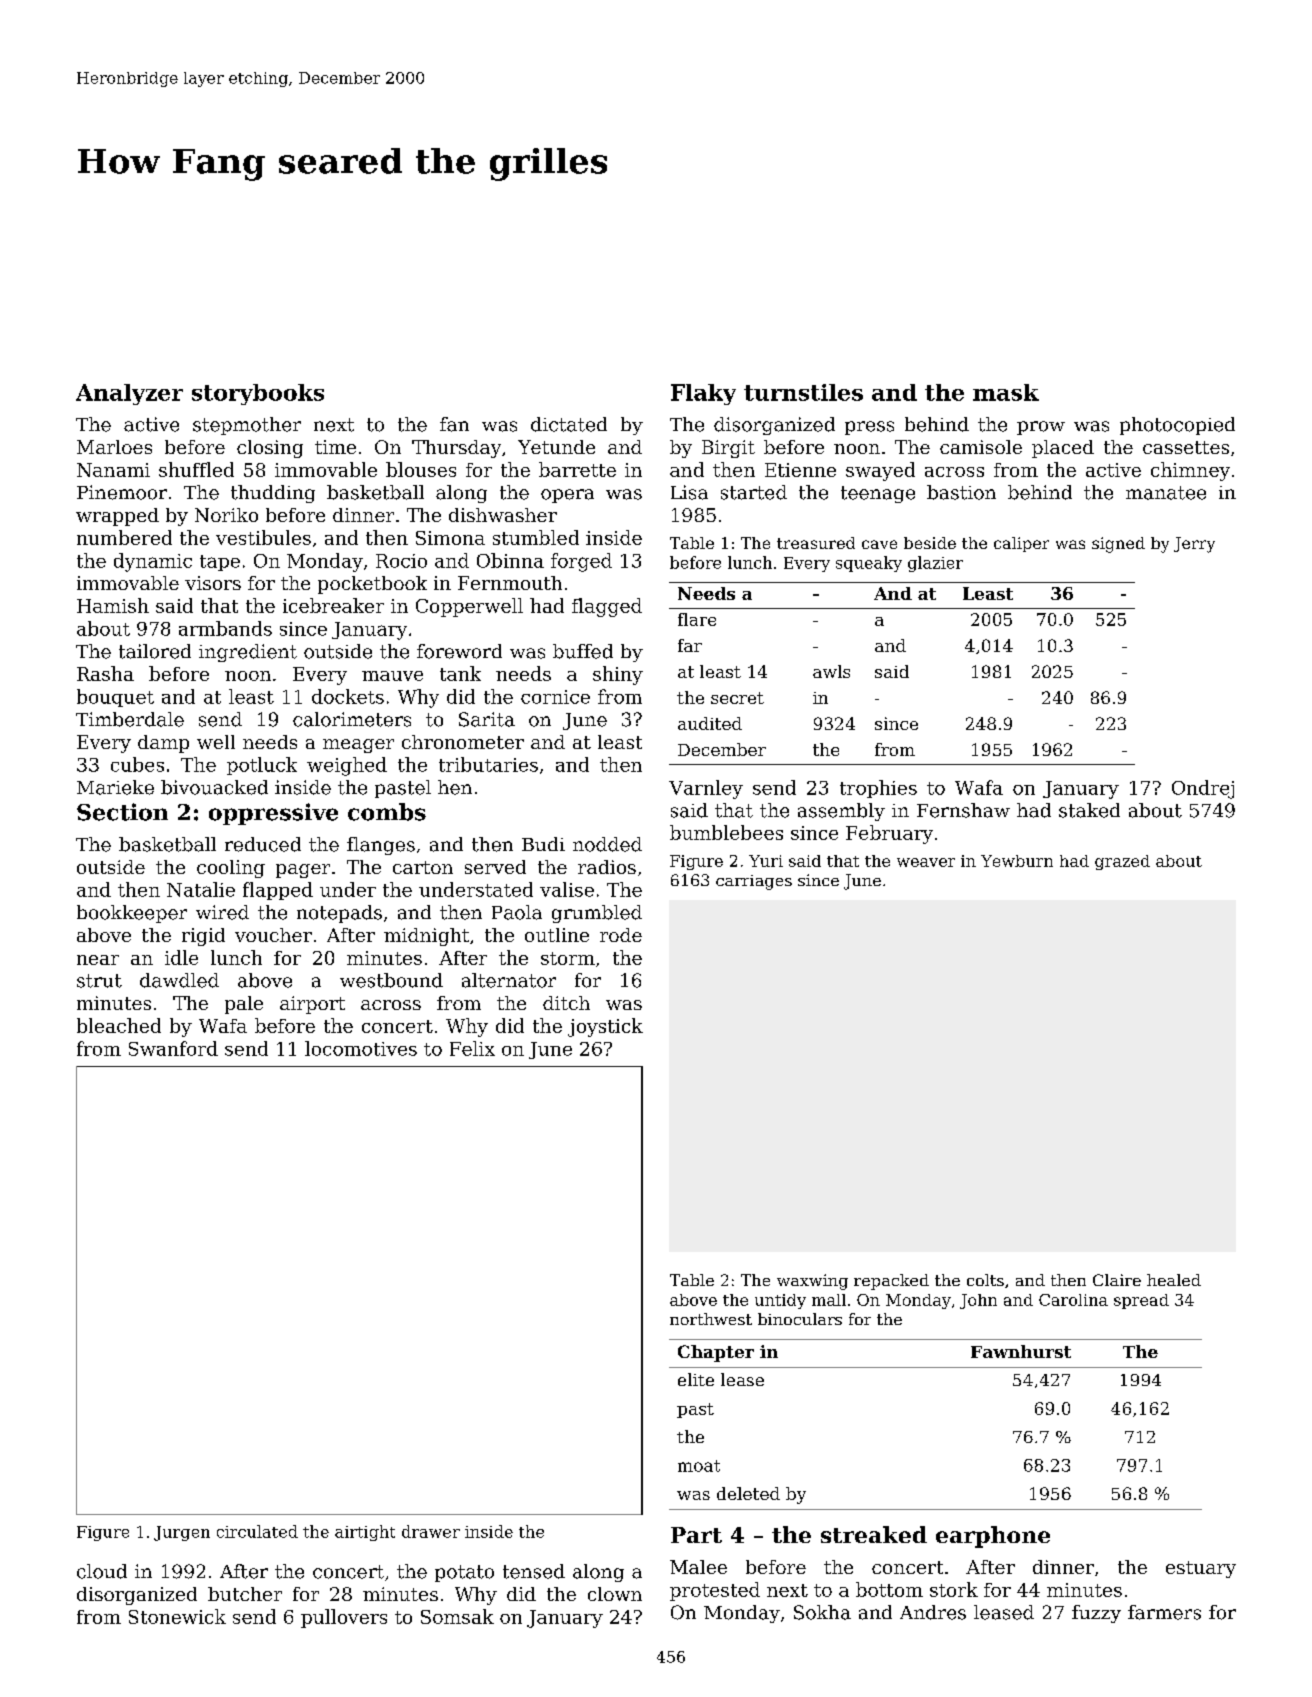 Image resolution: width=1312 pixels, height=1697 pixels. Describe the element at coordinates (130, 719) in the screenshot. I see `Timberdale` at that location.
